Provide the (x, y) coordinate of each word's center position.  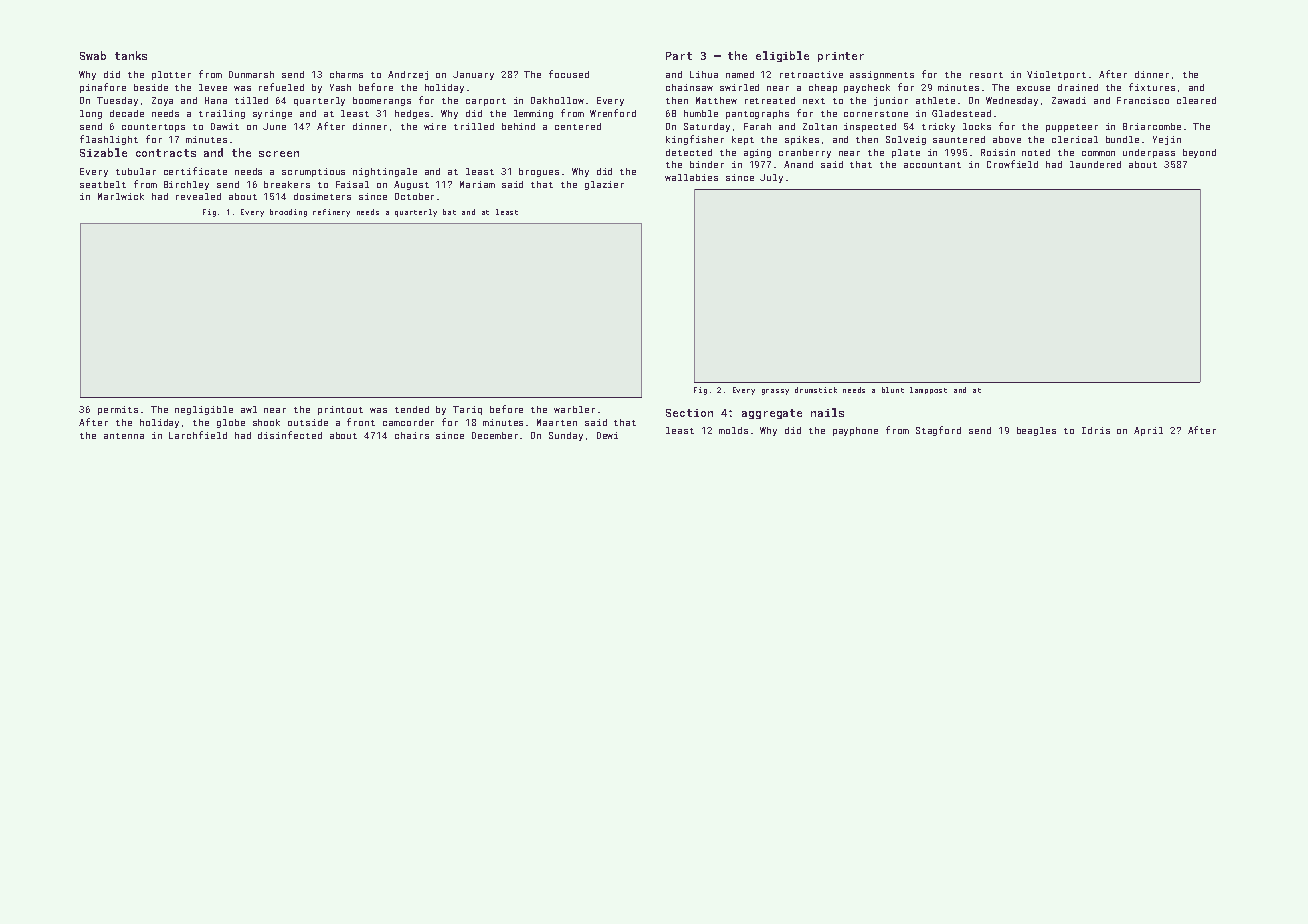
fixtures (1152, 87)
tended (412, 409)
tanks (131, 55)
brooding (288, 213)
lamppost (928, 390)
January (473, 75)
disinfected (290, 435)
